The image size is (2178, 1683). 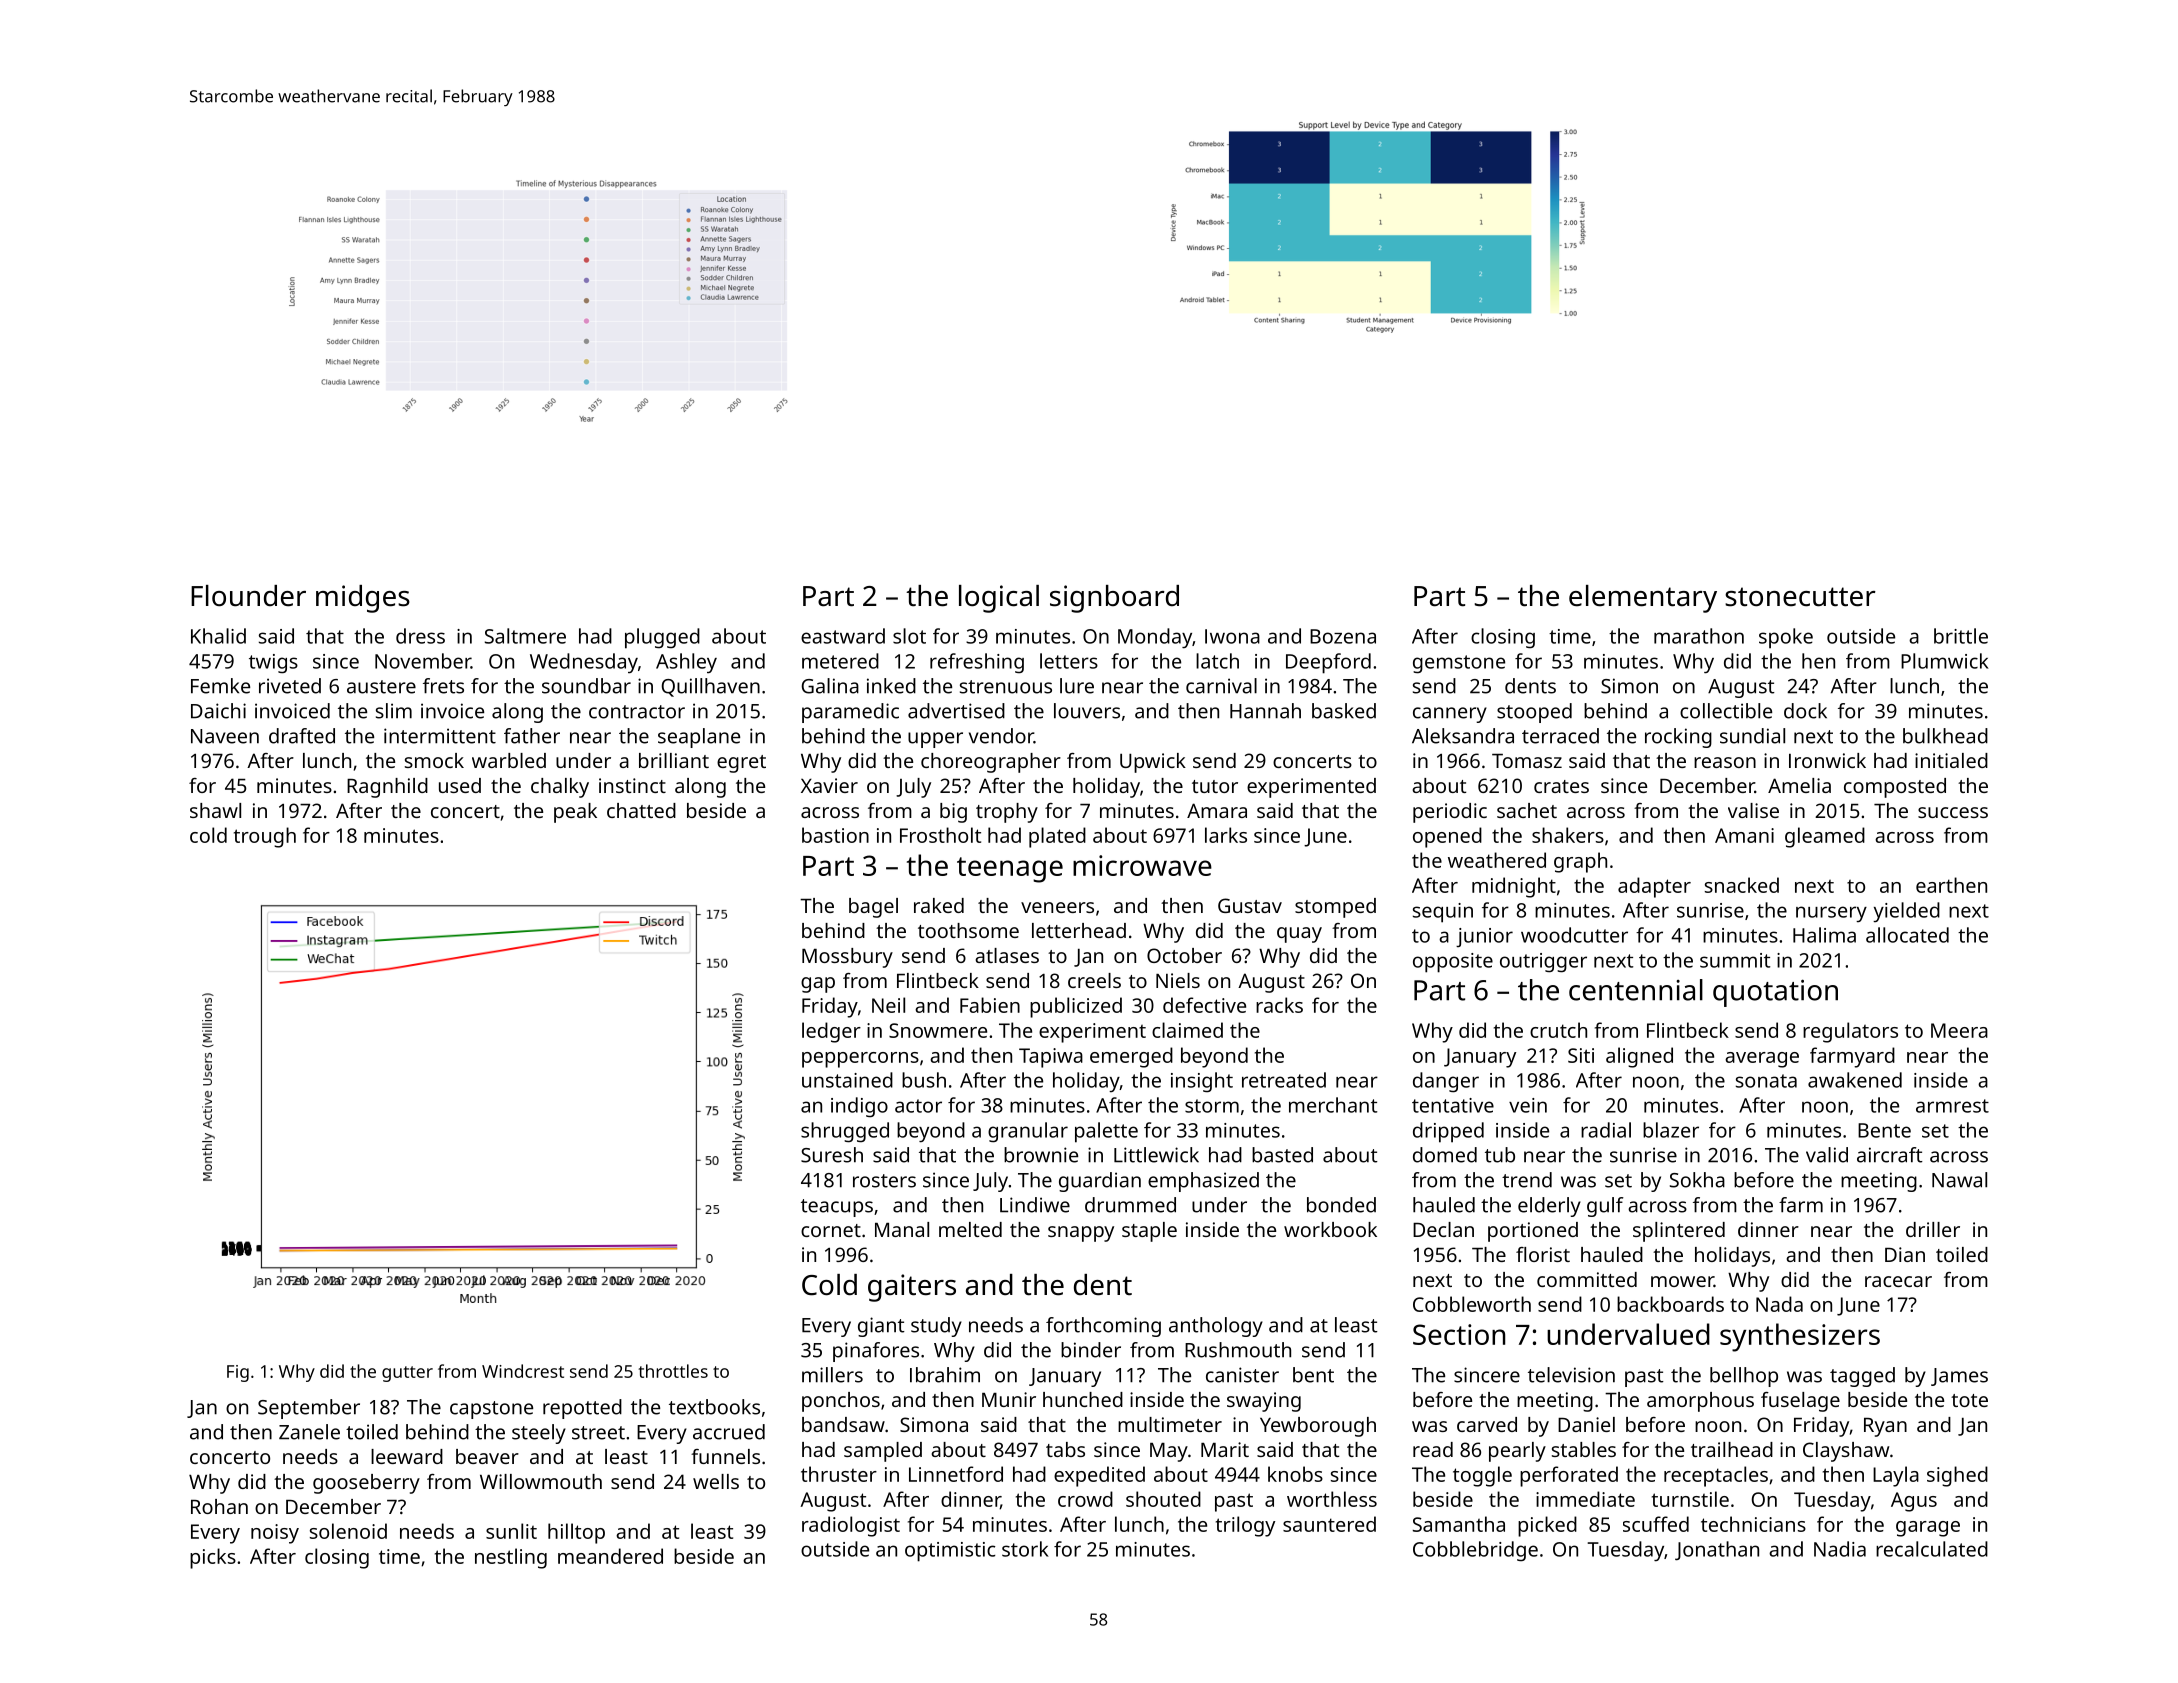 I want to click on gooseberry, so click(x=366, y=1484).
